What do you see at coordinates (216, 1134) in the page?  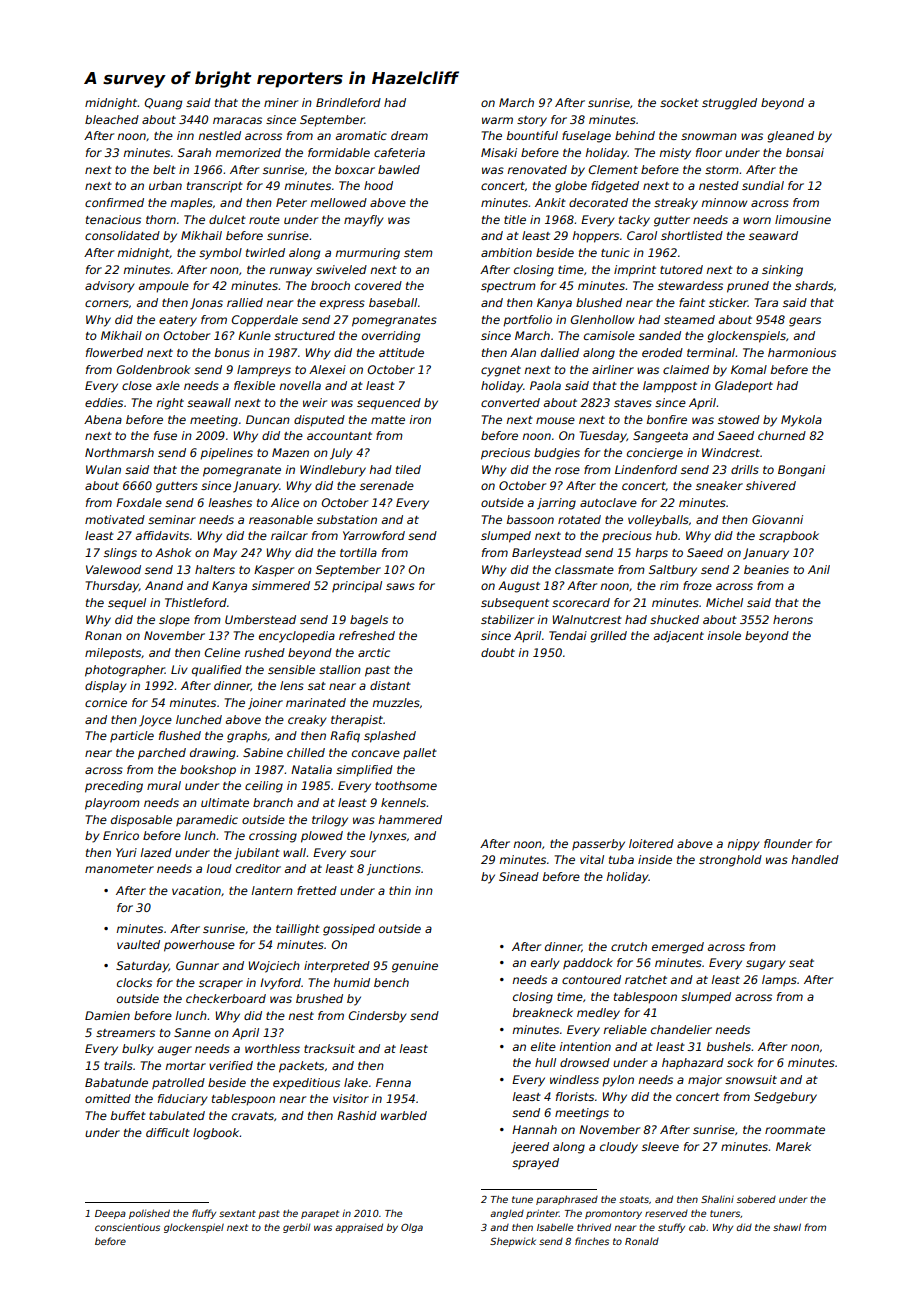 I see `logbook` at bounding box center [216, 1134].
